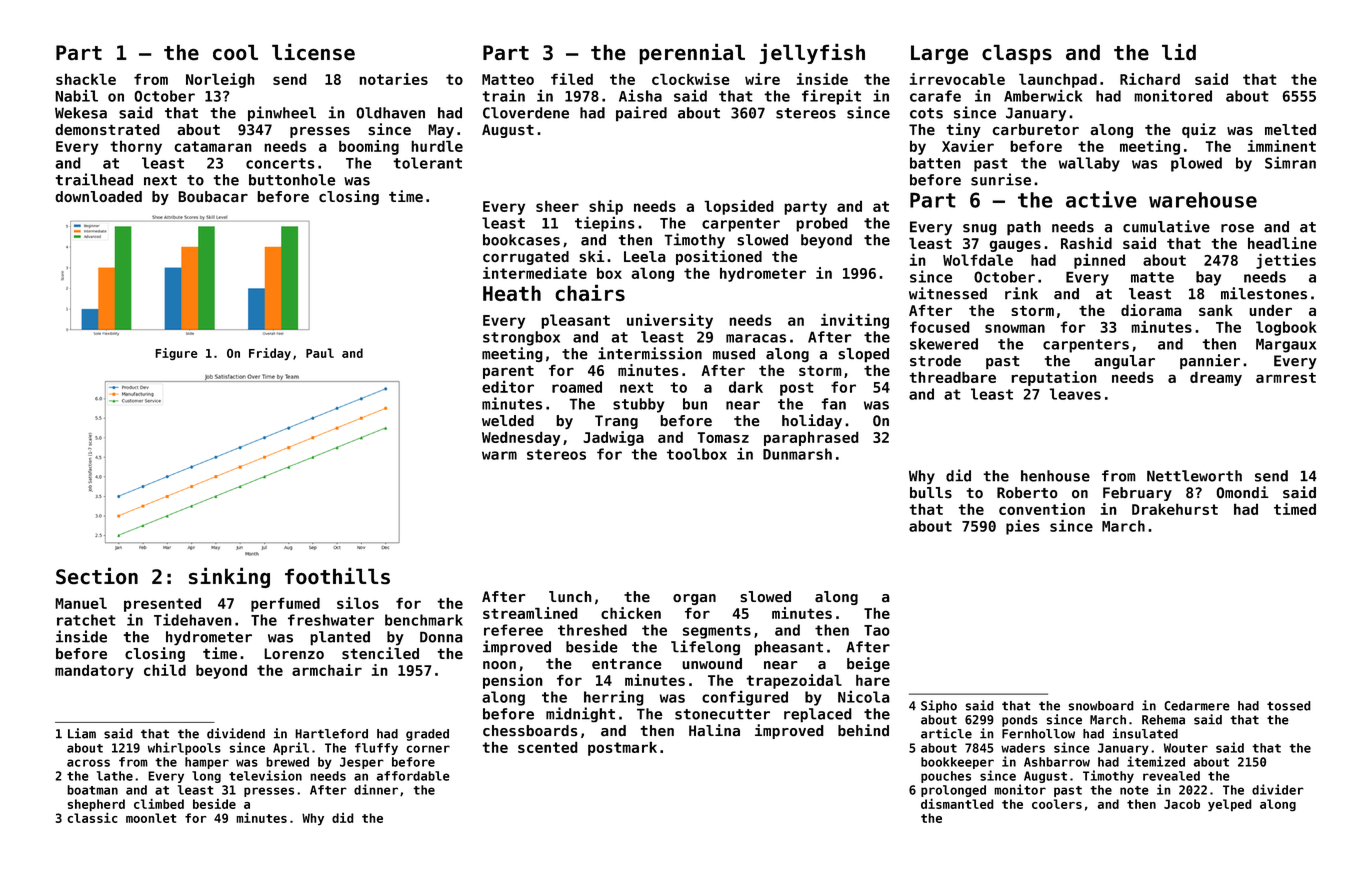 This document has height=887, width=1372. Describe the element at coordinates (521, 338) in the document. I see `strongbox` at that location.
